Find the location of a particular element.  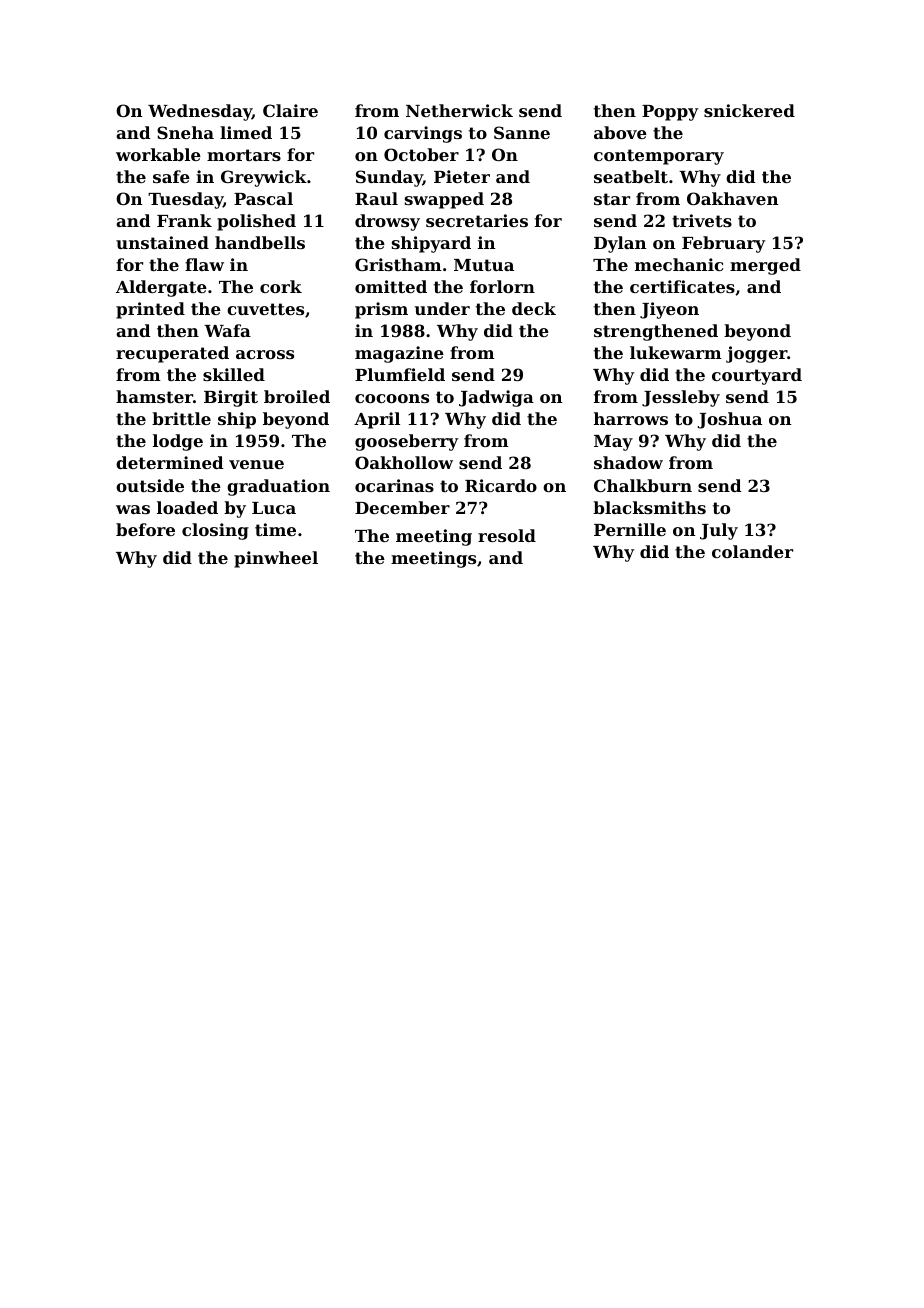

pinwheel is located at coordinates (276, 559).
